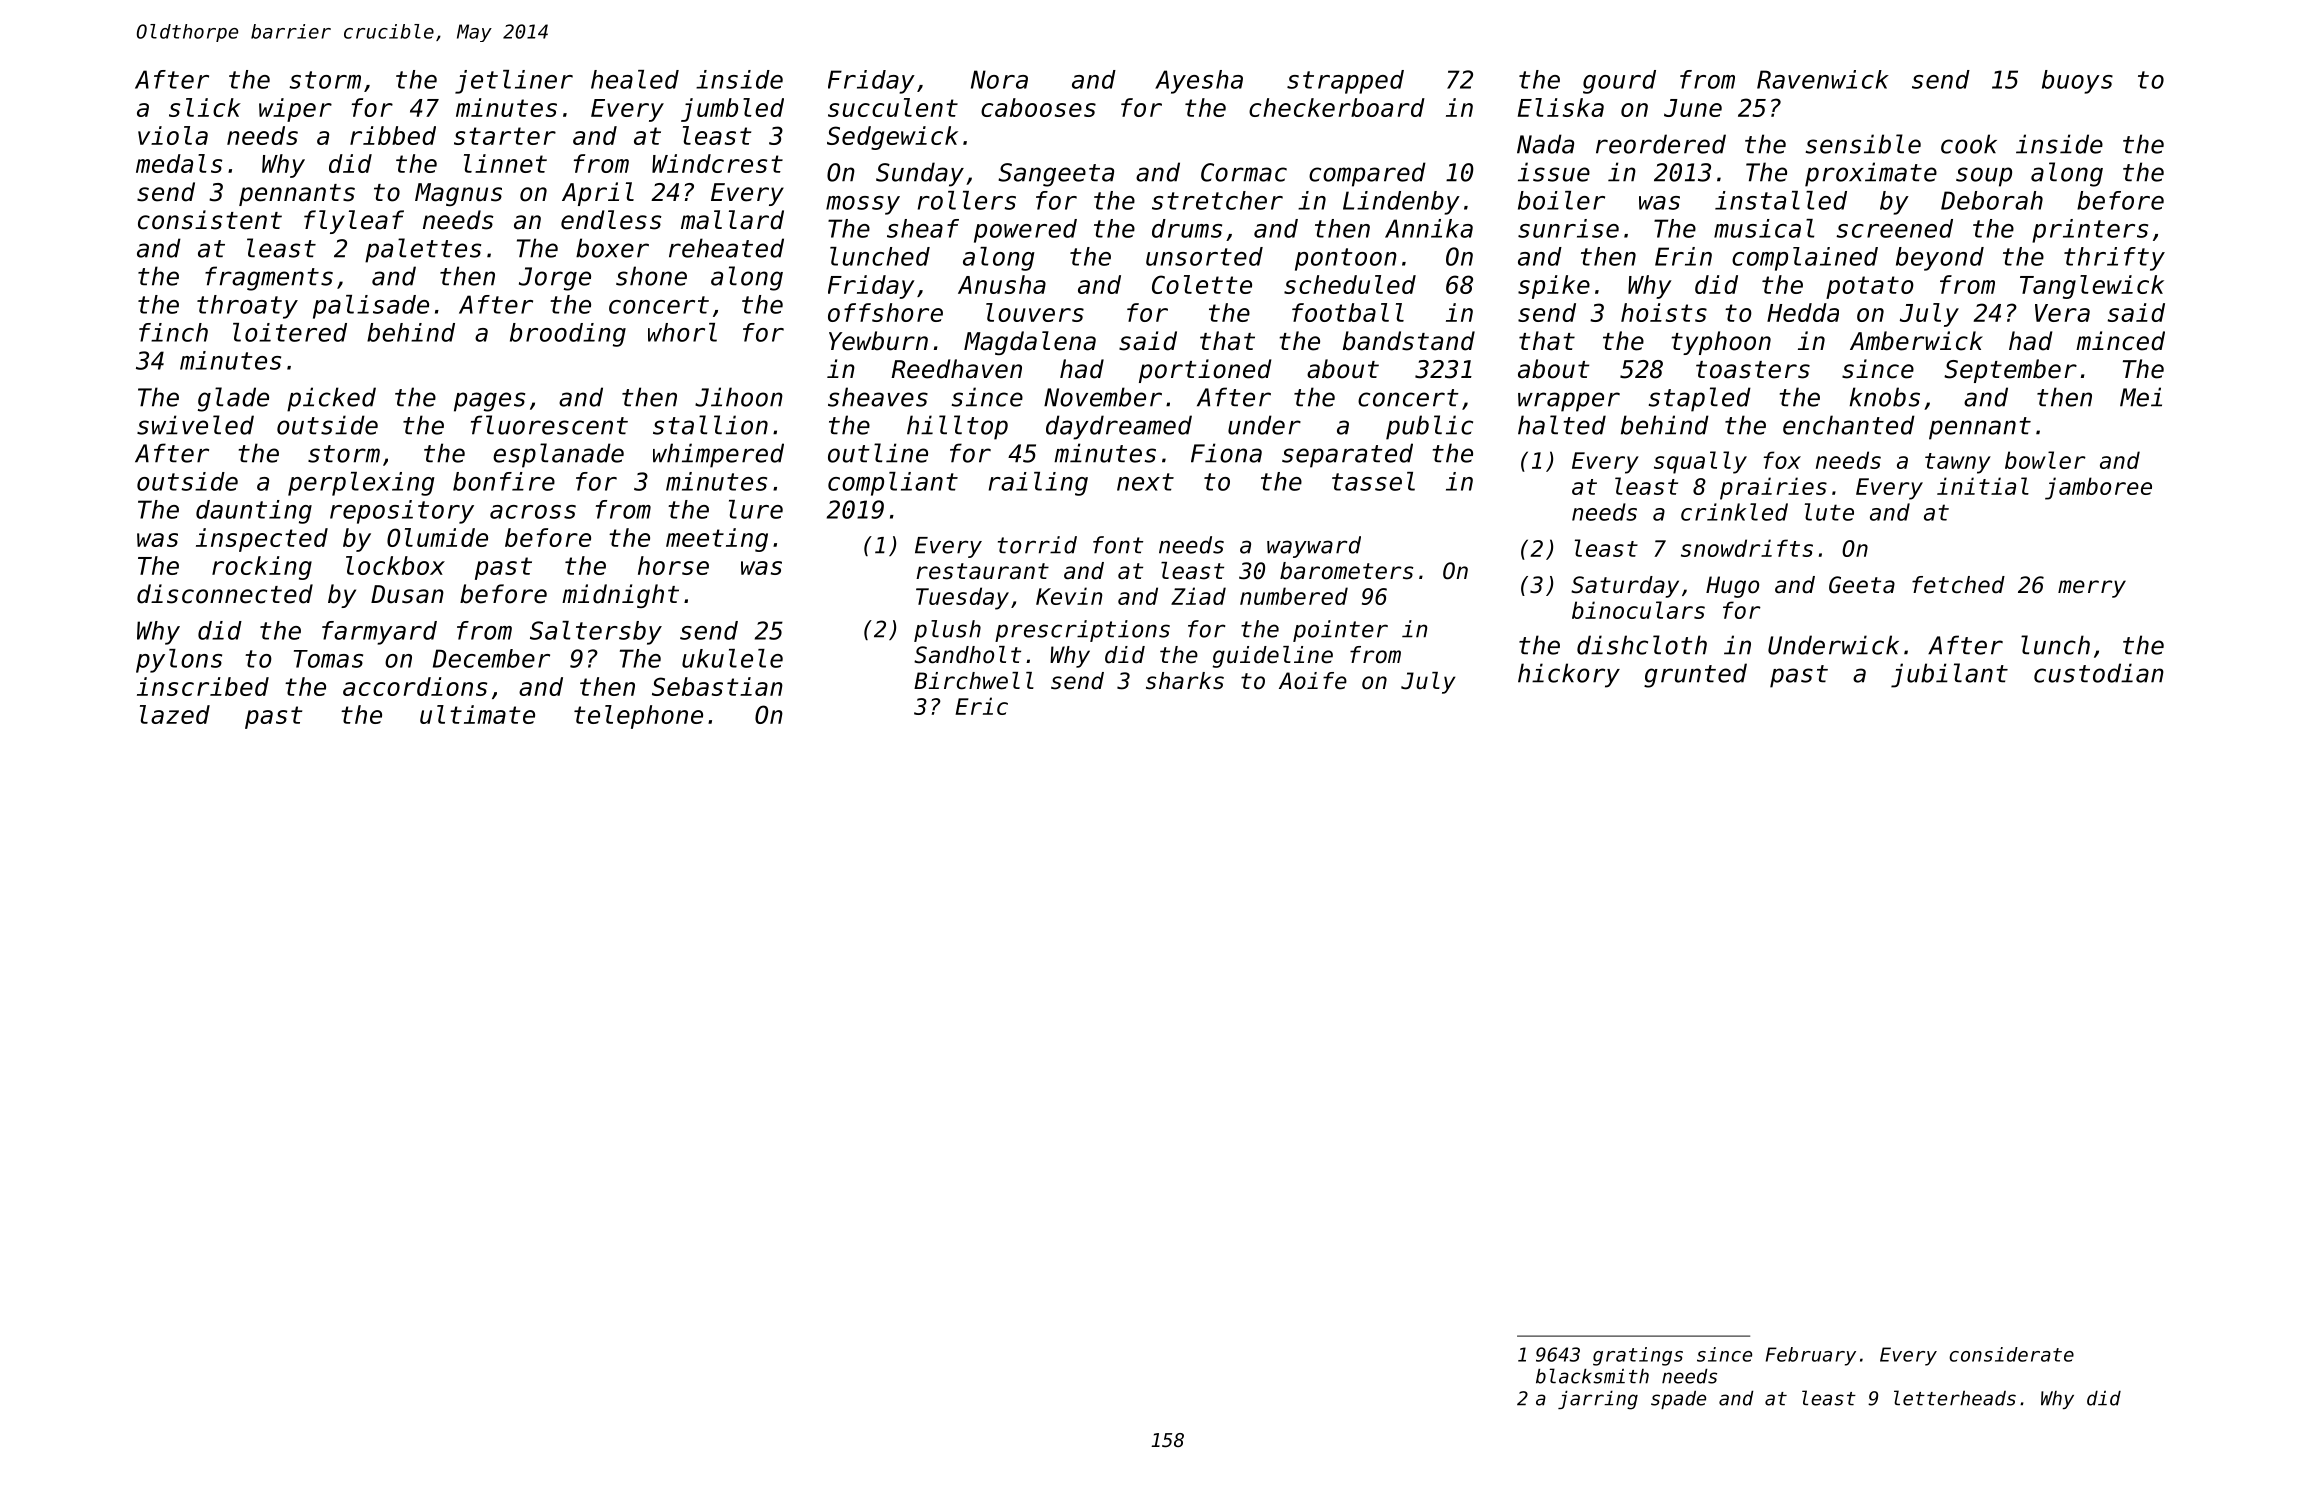 The image size is (2301, 1489). I want to click on February, so click(1811, 1356).
